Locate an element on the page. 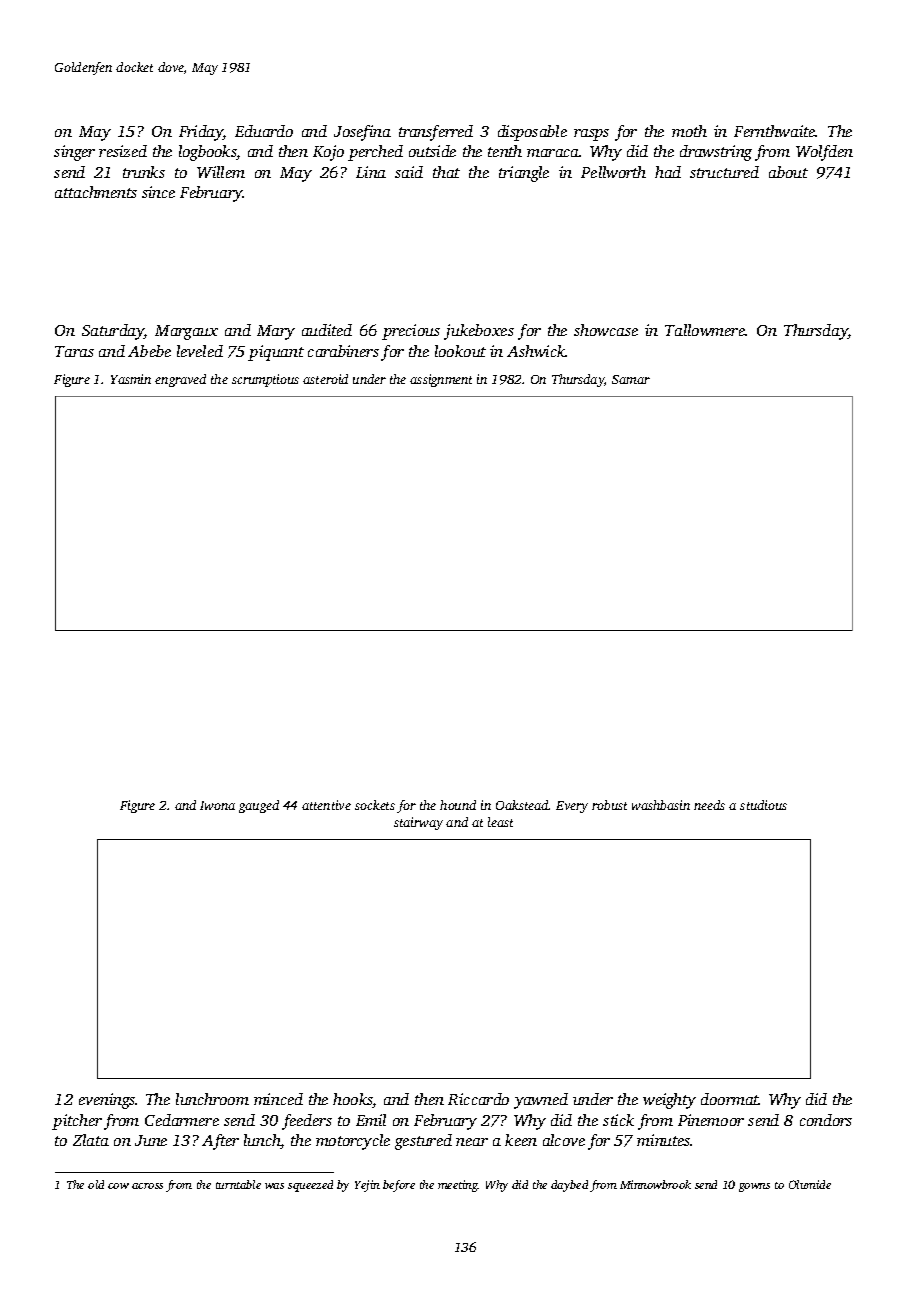 This document has height=1316, width=908. evenings is located at coordinates (107, 1101).
